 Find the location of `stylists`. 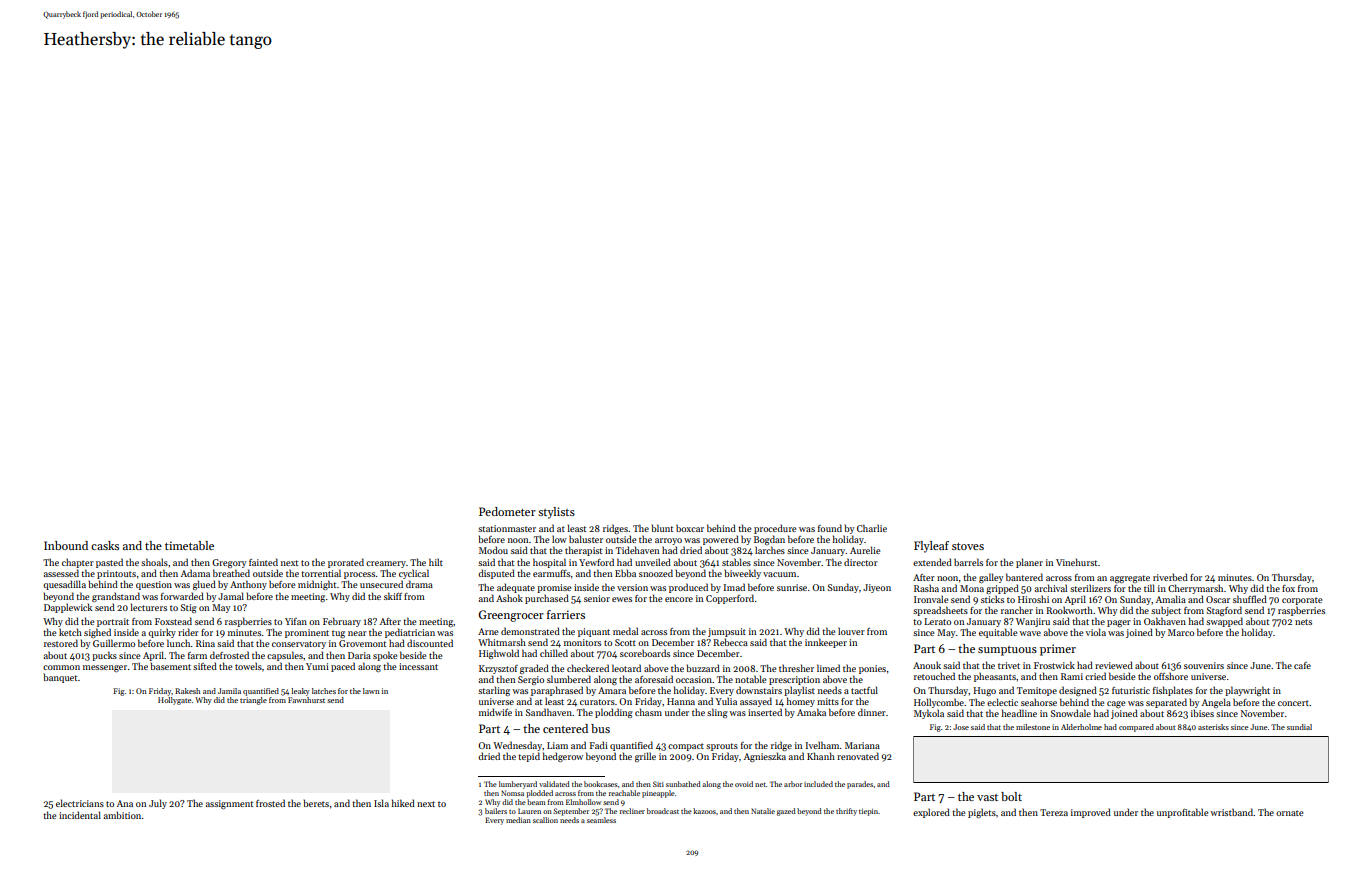

stylists is located at coordinates (556, 513).
